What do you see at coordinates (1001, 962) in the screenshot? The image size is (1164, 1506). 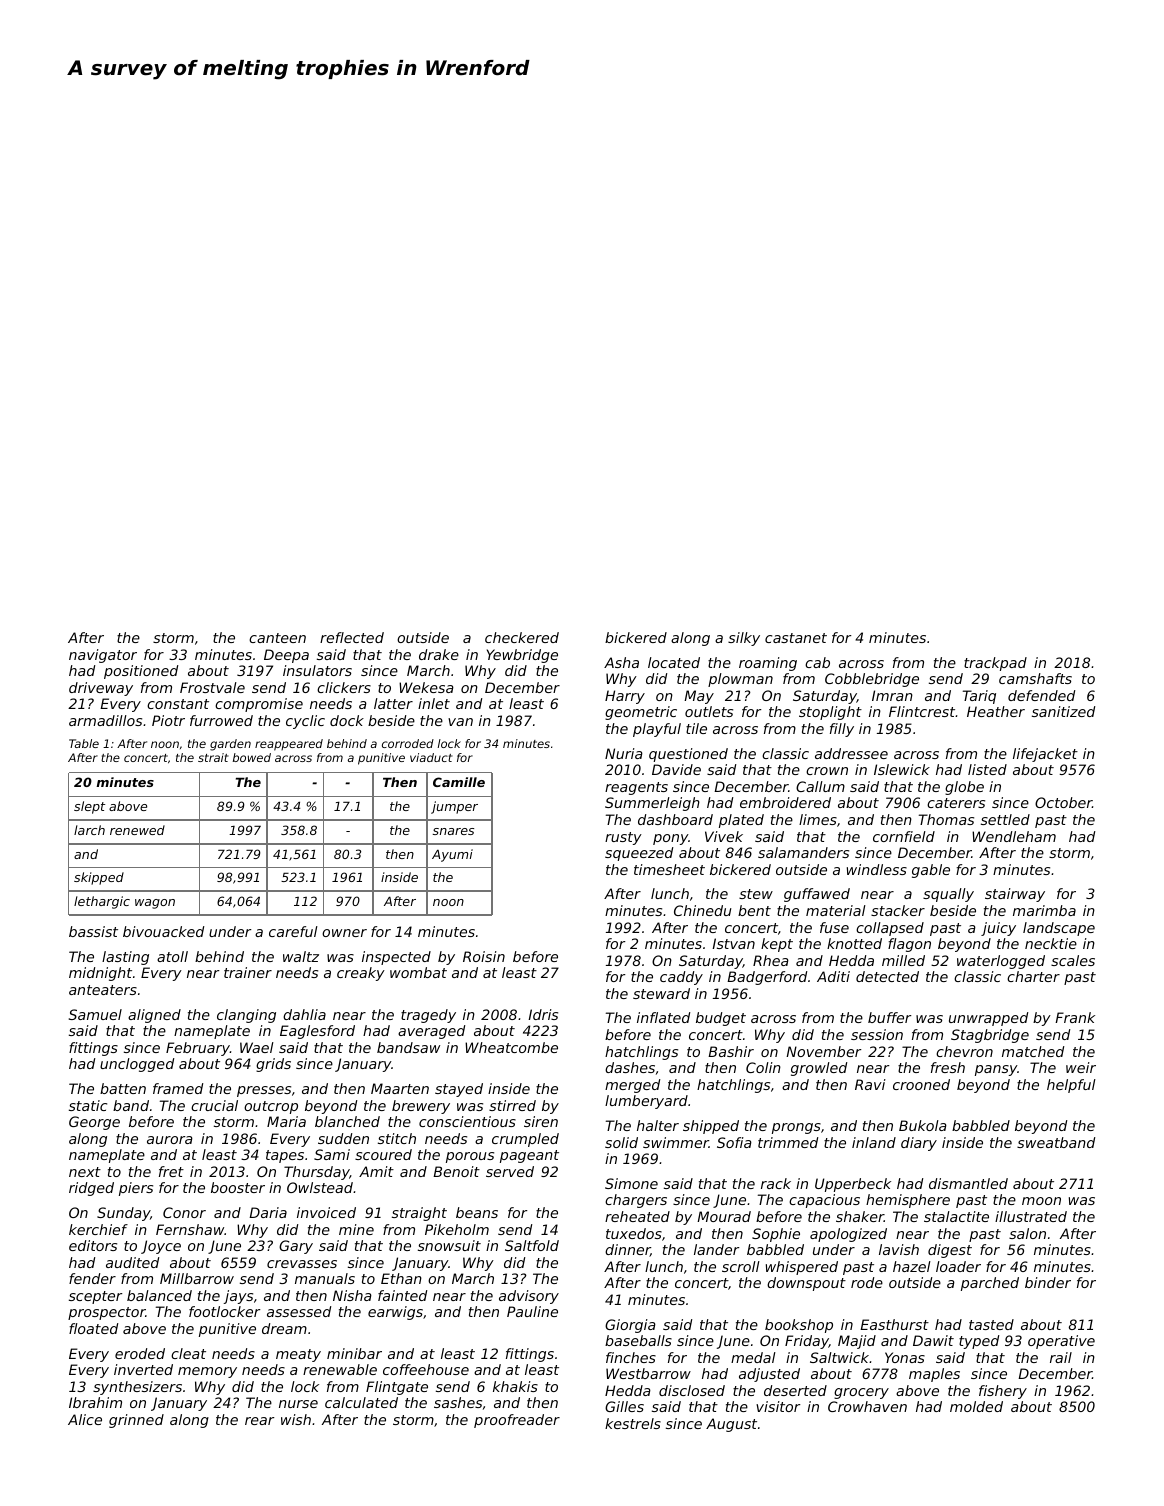 I see `waterlogged` at bounding box center [1001, 962].
